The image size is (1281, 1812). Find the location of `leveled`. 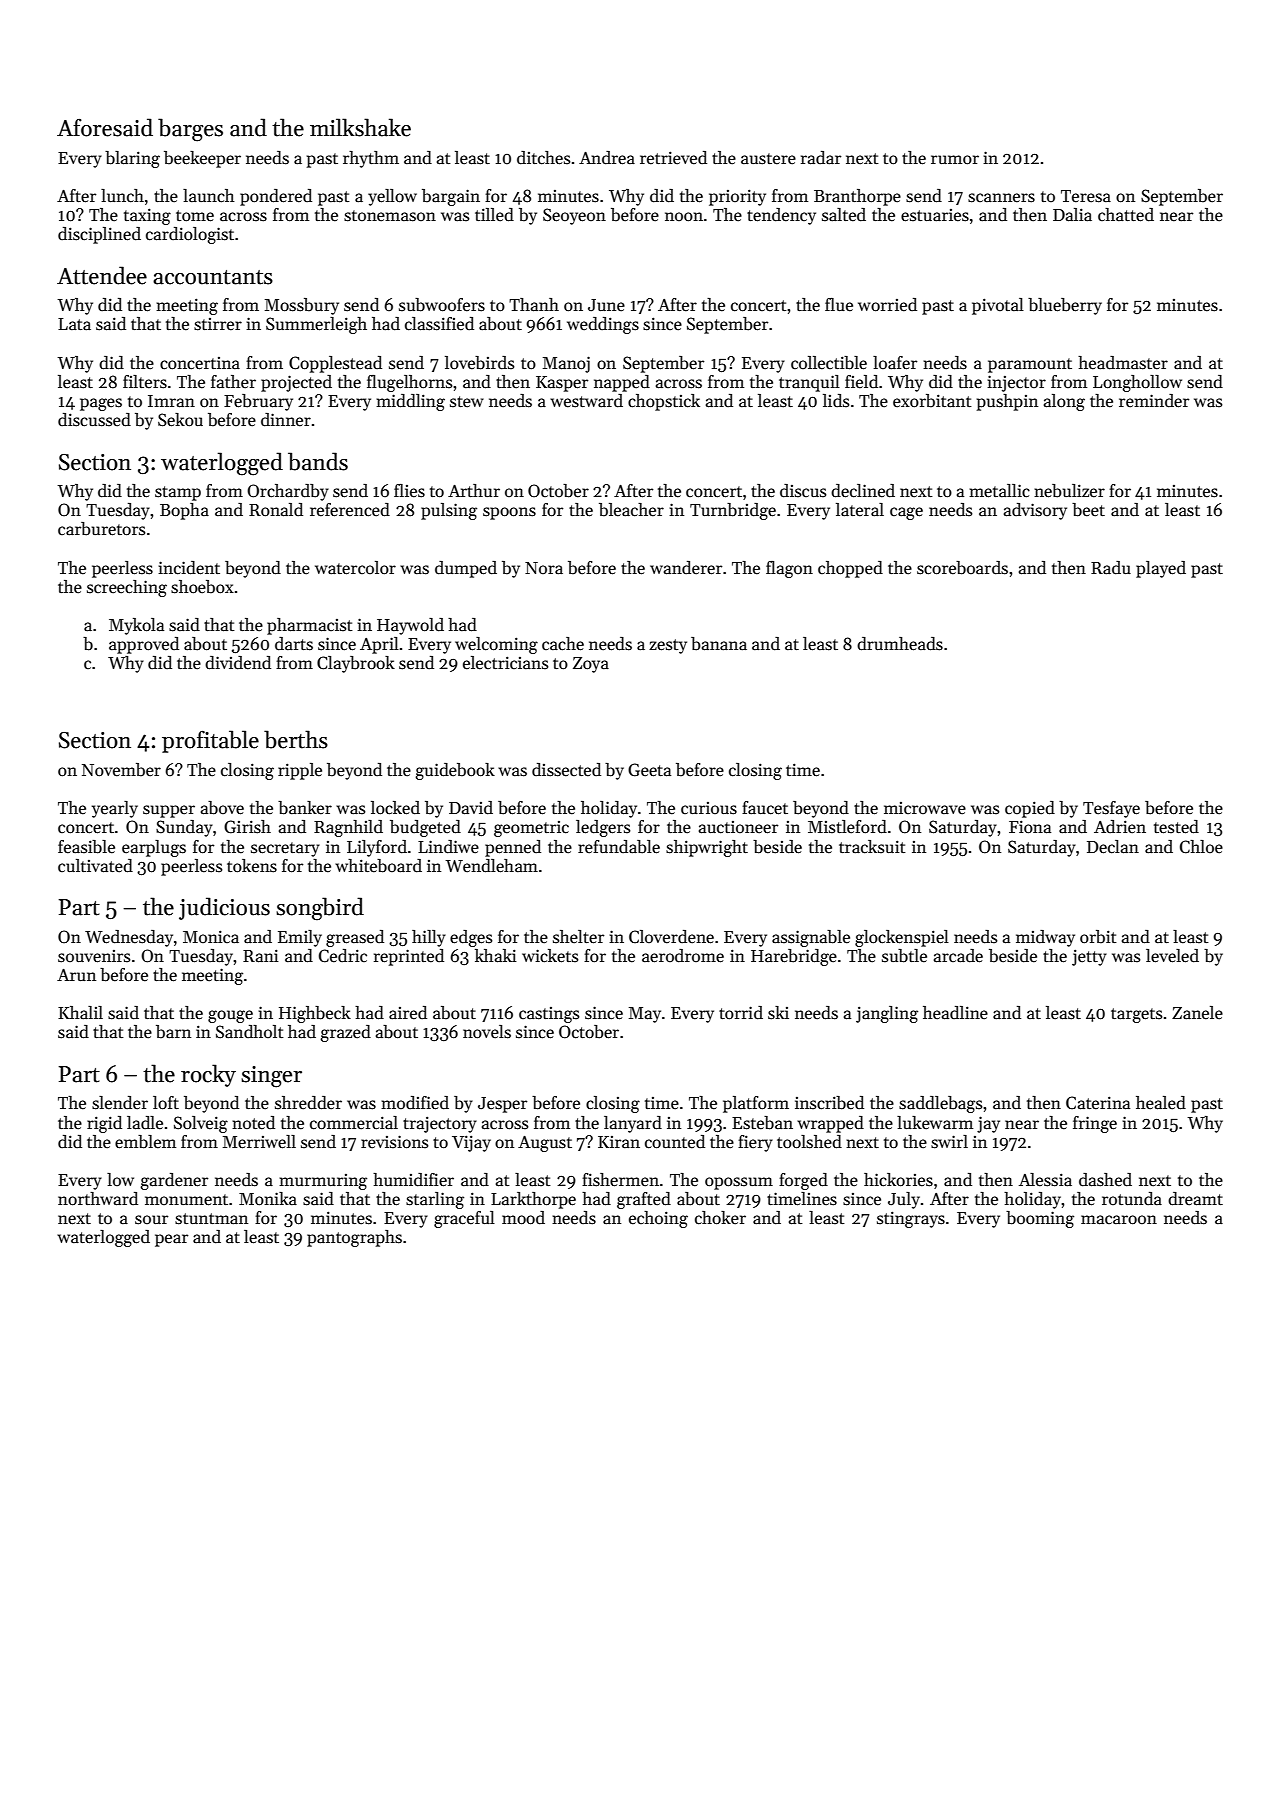

leveled is located at coordinates (1172, 956).
